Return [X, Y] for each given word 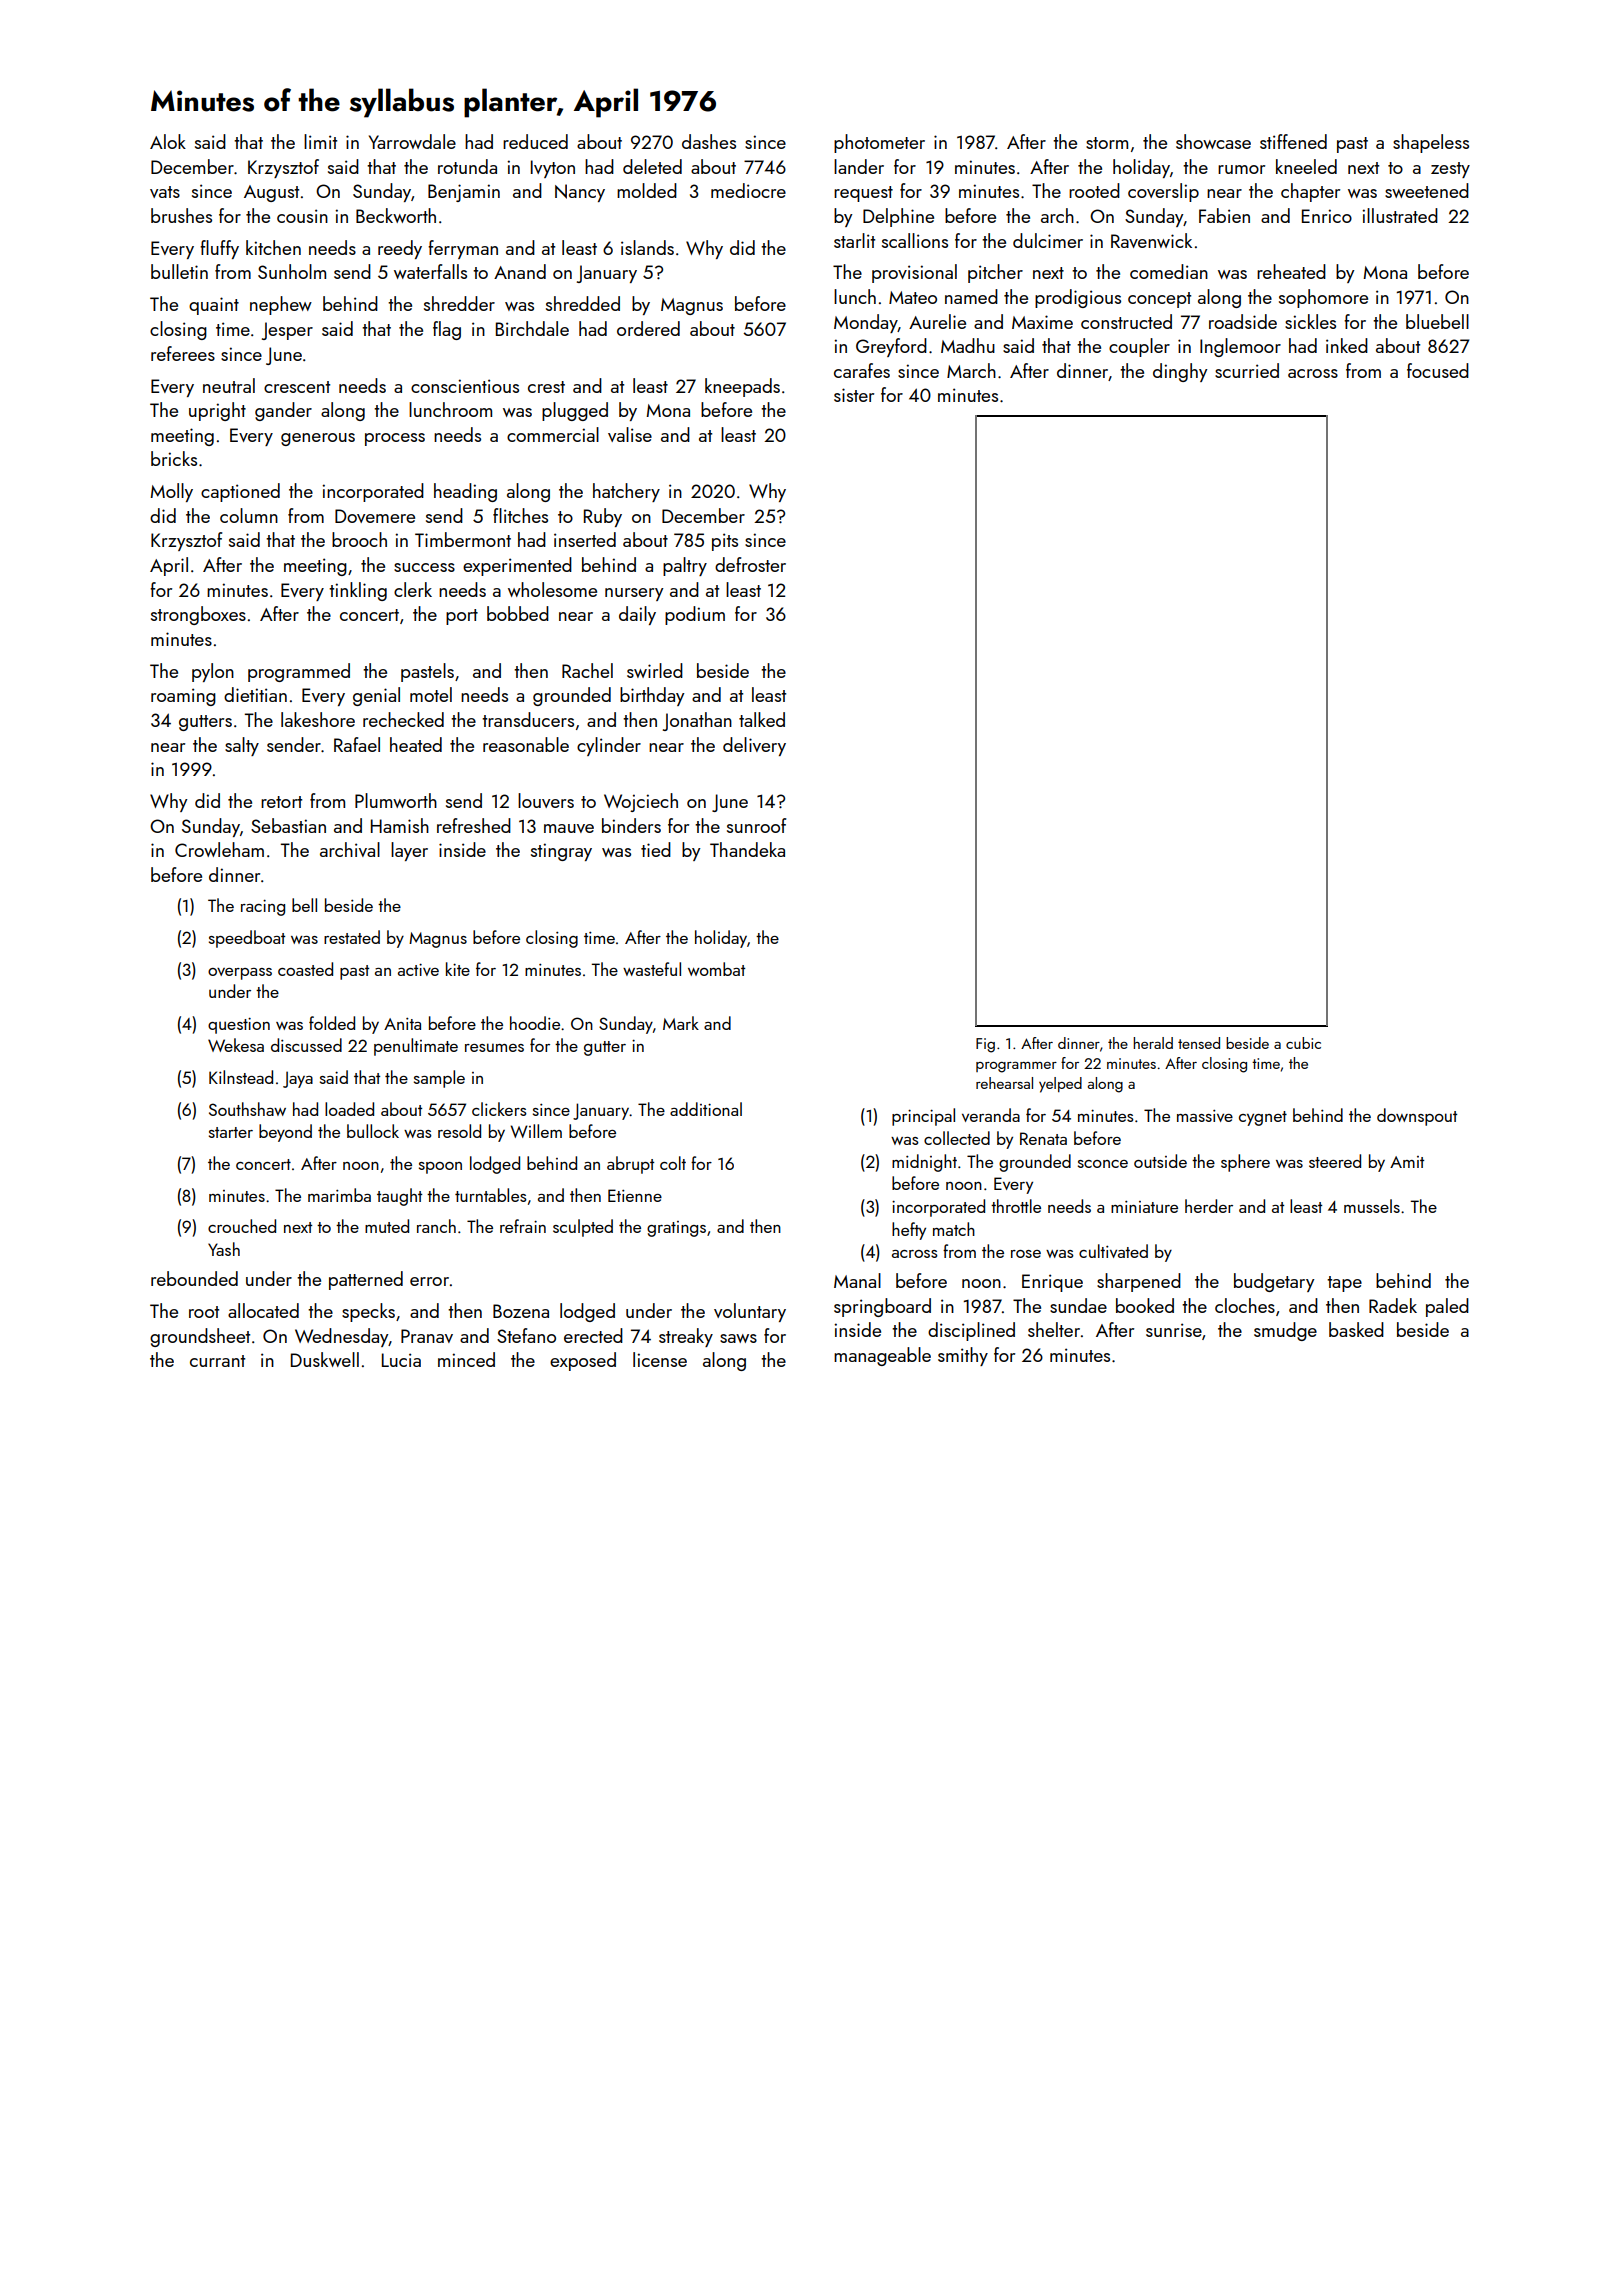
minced [466, 1359]
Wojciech [641, 802]
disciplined [971, 1331]
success [424, 567]
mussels [1372, 1206]
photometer [879, 143]
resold [459, 1131]
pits [725, 542]
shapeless [1431, 143]
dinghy [1180, 372]
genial [376, 696]
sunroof [756, 825]
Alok [168, 141]
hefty [909, 1231]
